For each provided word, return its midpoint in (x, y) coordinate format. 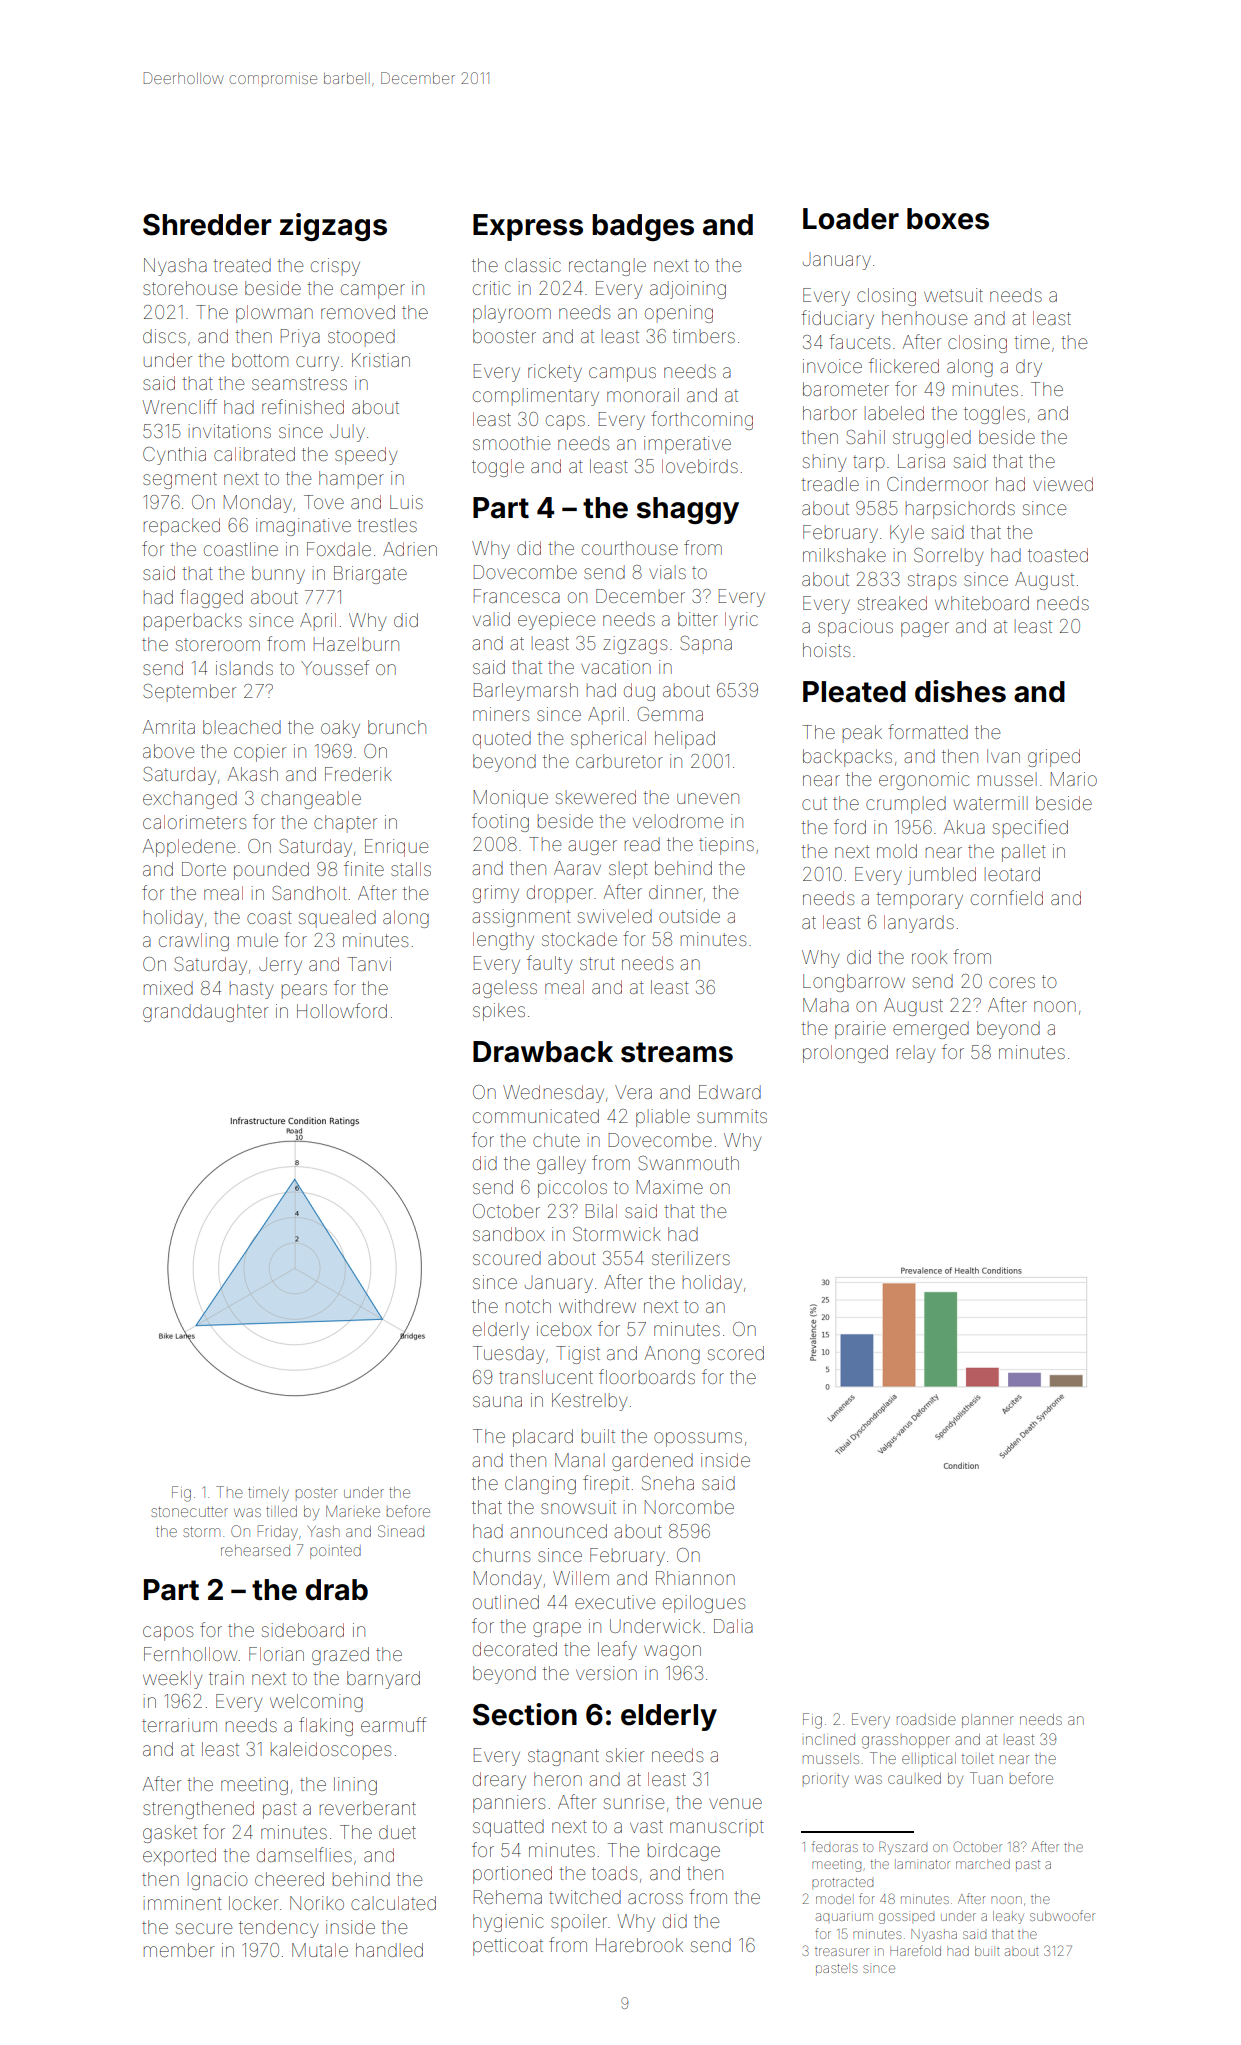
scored (736, 1353)
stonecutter (189, 1511)
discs (164, 336)
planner (988, 1721)
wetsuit (953, 295)
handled (389, 1950)
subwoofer (1062, 1915)
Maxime (670, 1187)
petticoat (508, 1947)
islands (244, 668)
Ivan (1003, 756)
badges (643, 227)
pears (304, 991)
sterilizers (691, 1258)
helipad (685, 740)
